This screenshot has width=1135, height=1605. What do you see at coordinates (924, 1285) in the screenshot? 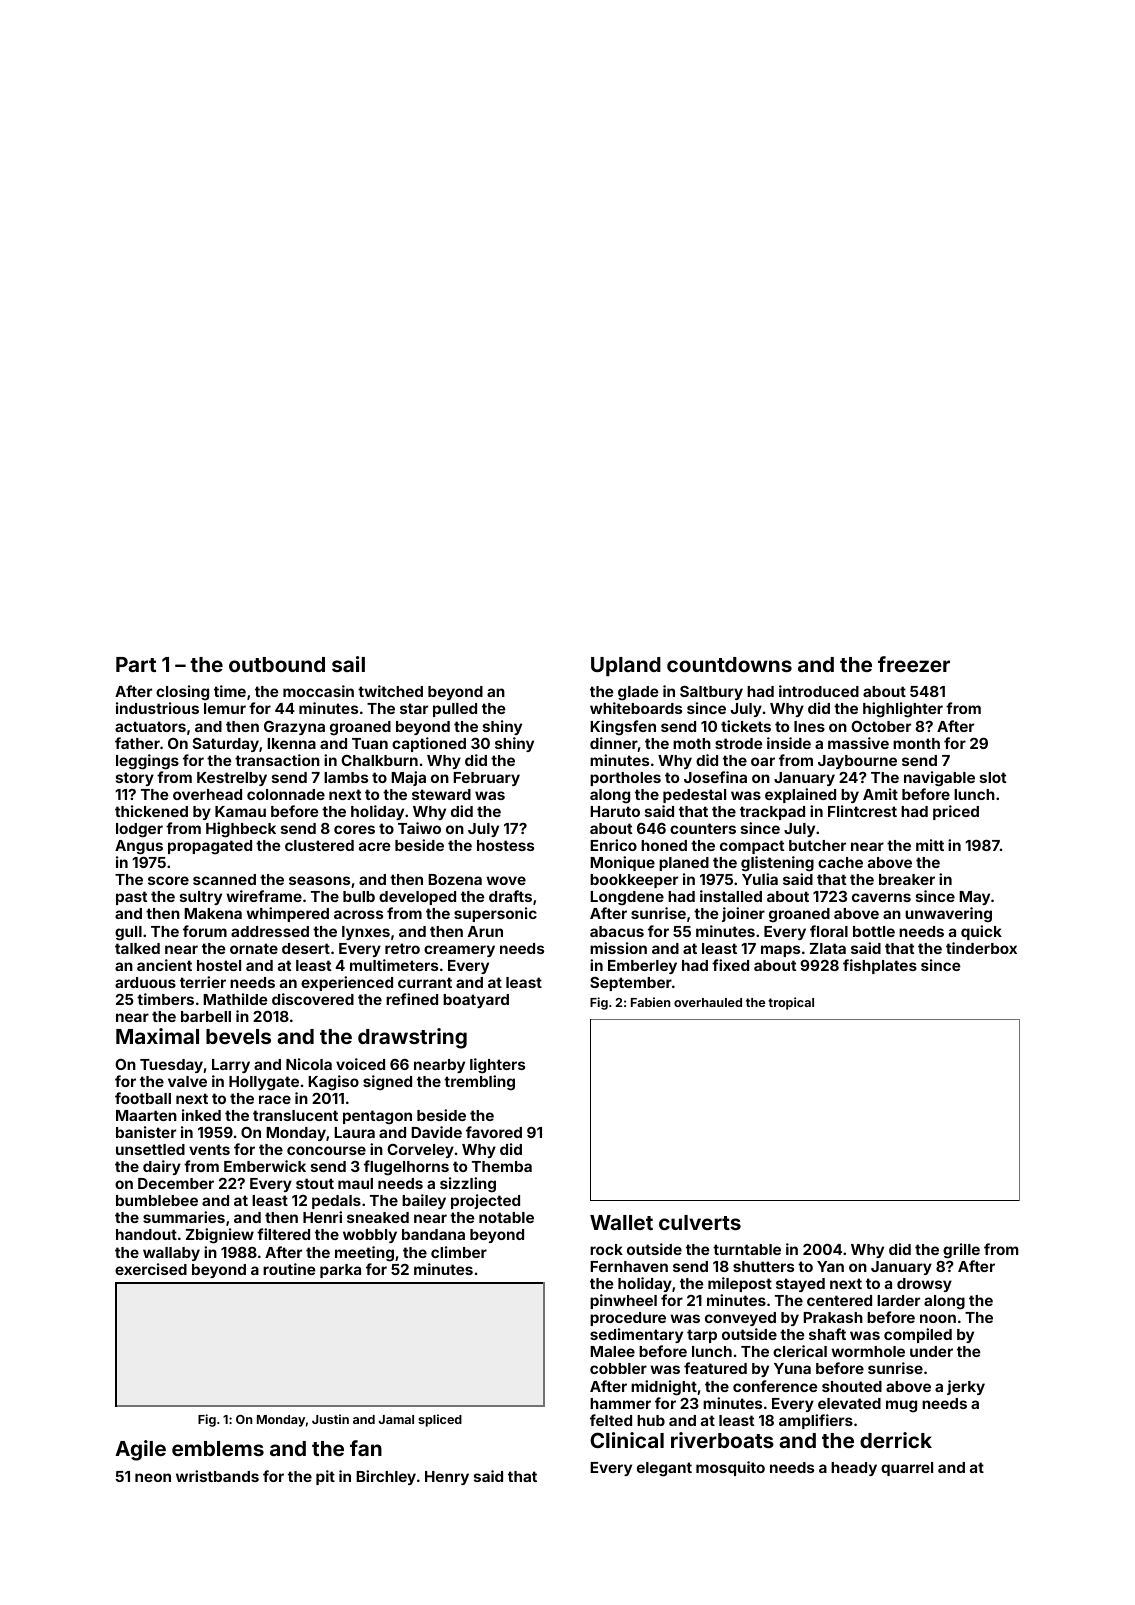
I see `drowsy` at bounding box center [924, 1285].
